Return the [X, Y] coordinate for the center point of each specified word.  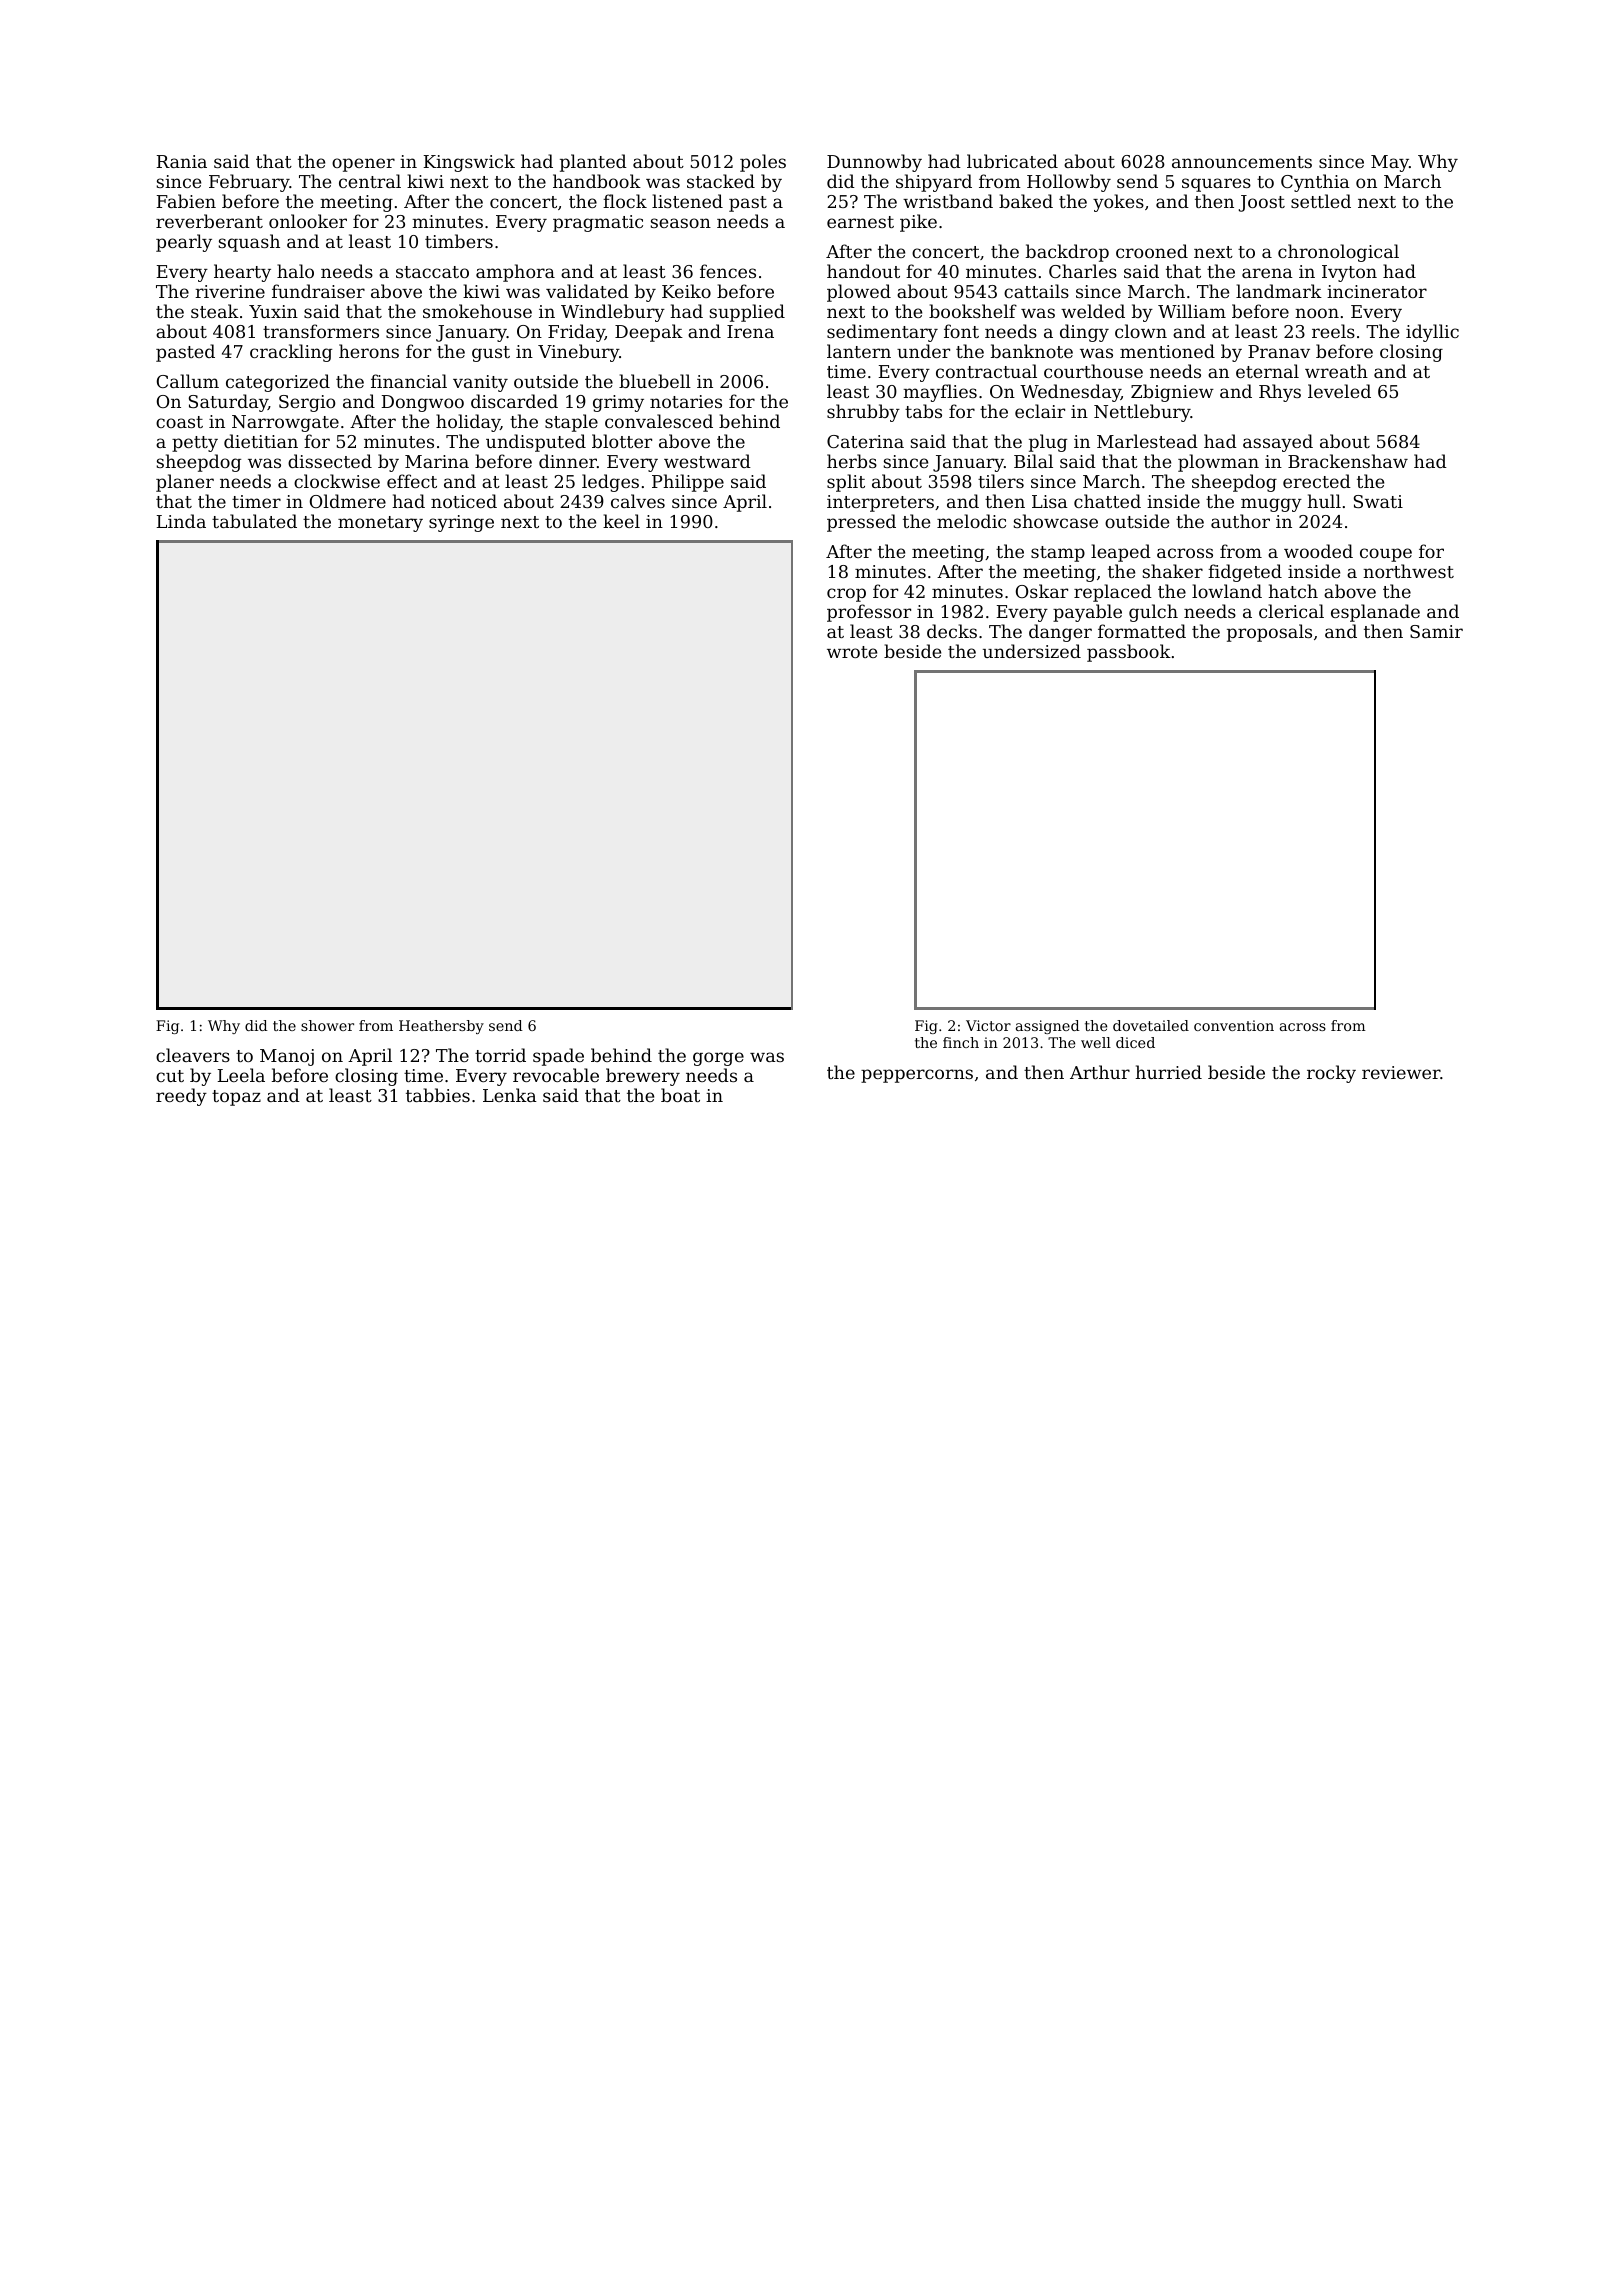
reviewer [1401, 1072]
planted [593, 163]
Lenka [510, 1095]
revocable [556, 1075]
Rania [182, 161]
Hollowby [1069, 183]
